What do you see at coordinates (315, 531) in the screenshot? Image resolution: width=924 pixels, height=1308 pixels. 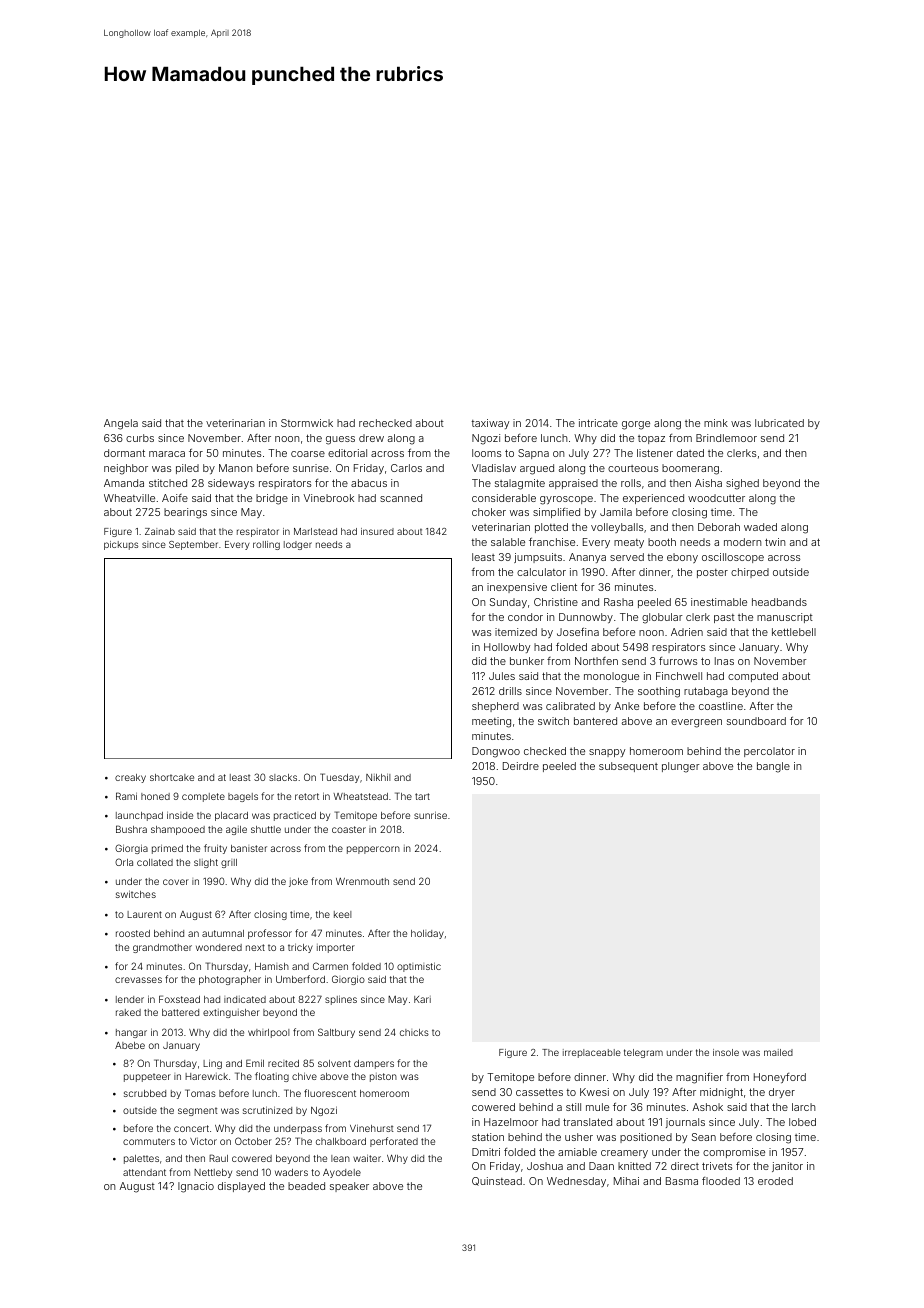 I see `Marlstead` at bounding box center [315, 531].
